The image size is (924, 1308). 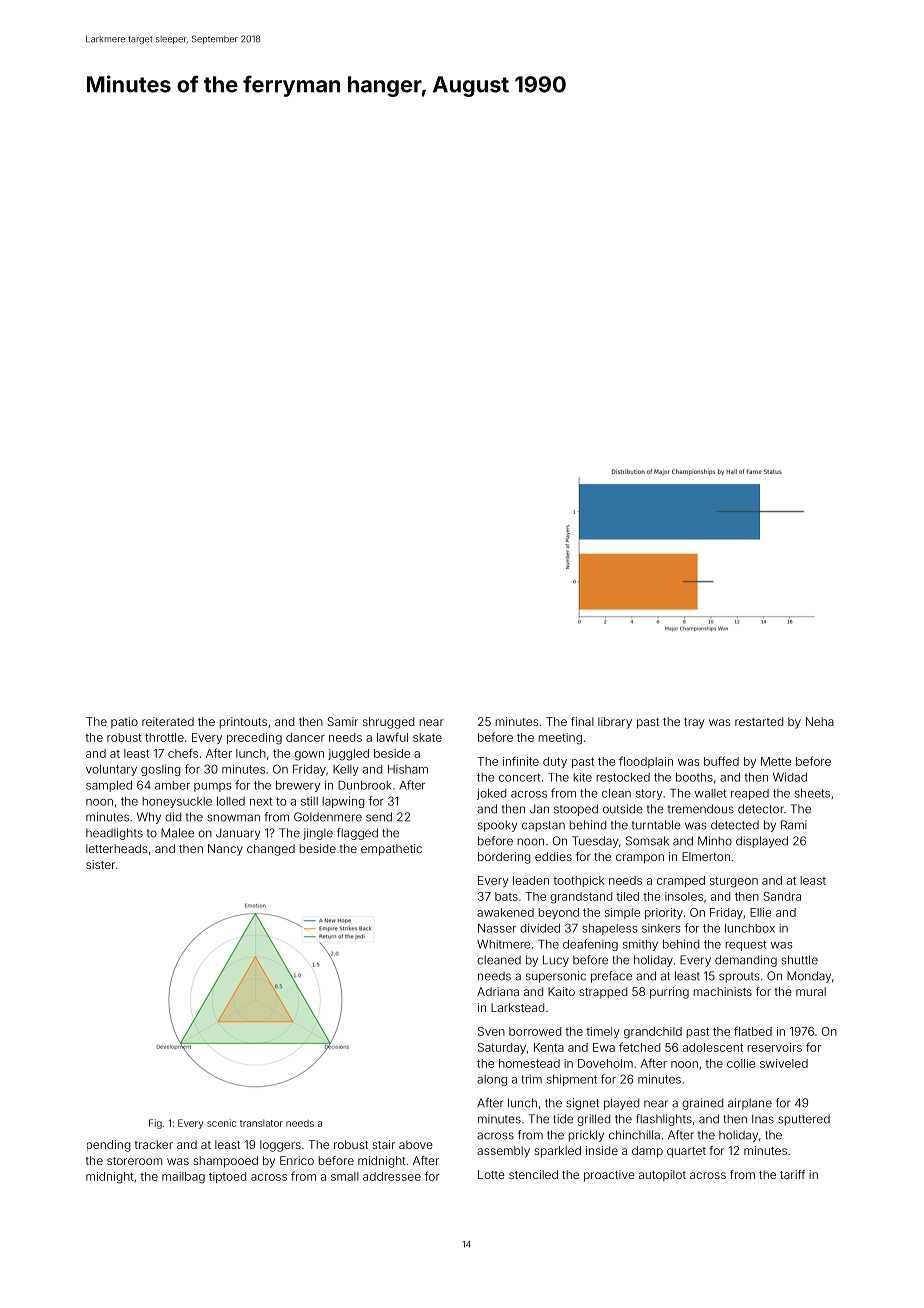 What do you see at coordinates (271, 850) in the screenshot?
I see `changed` at bounding box center [271, 850].
